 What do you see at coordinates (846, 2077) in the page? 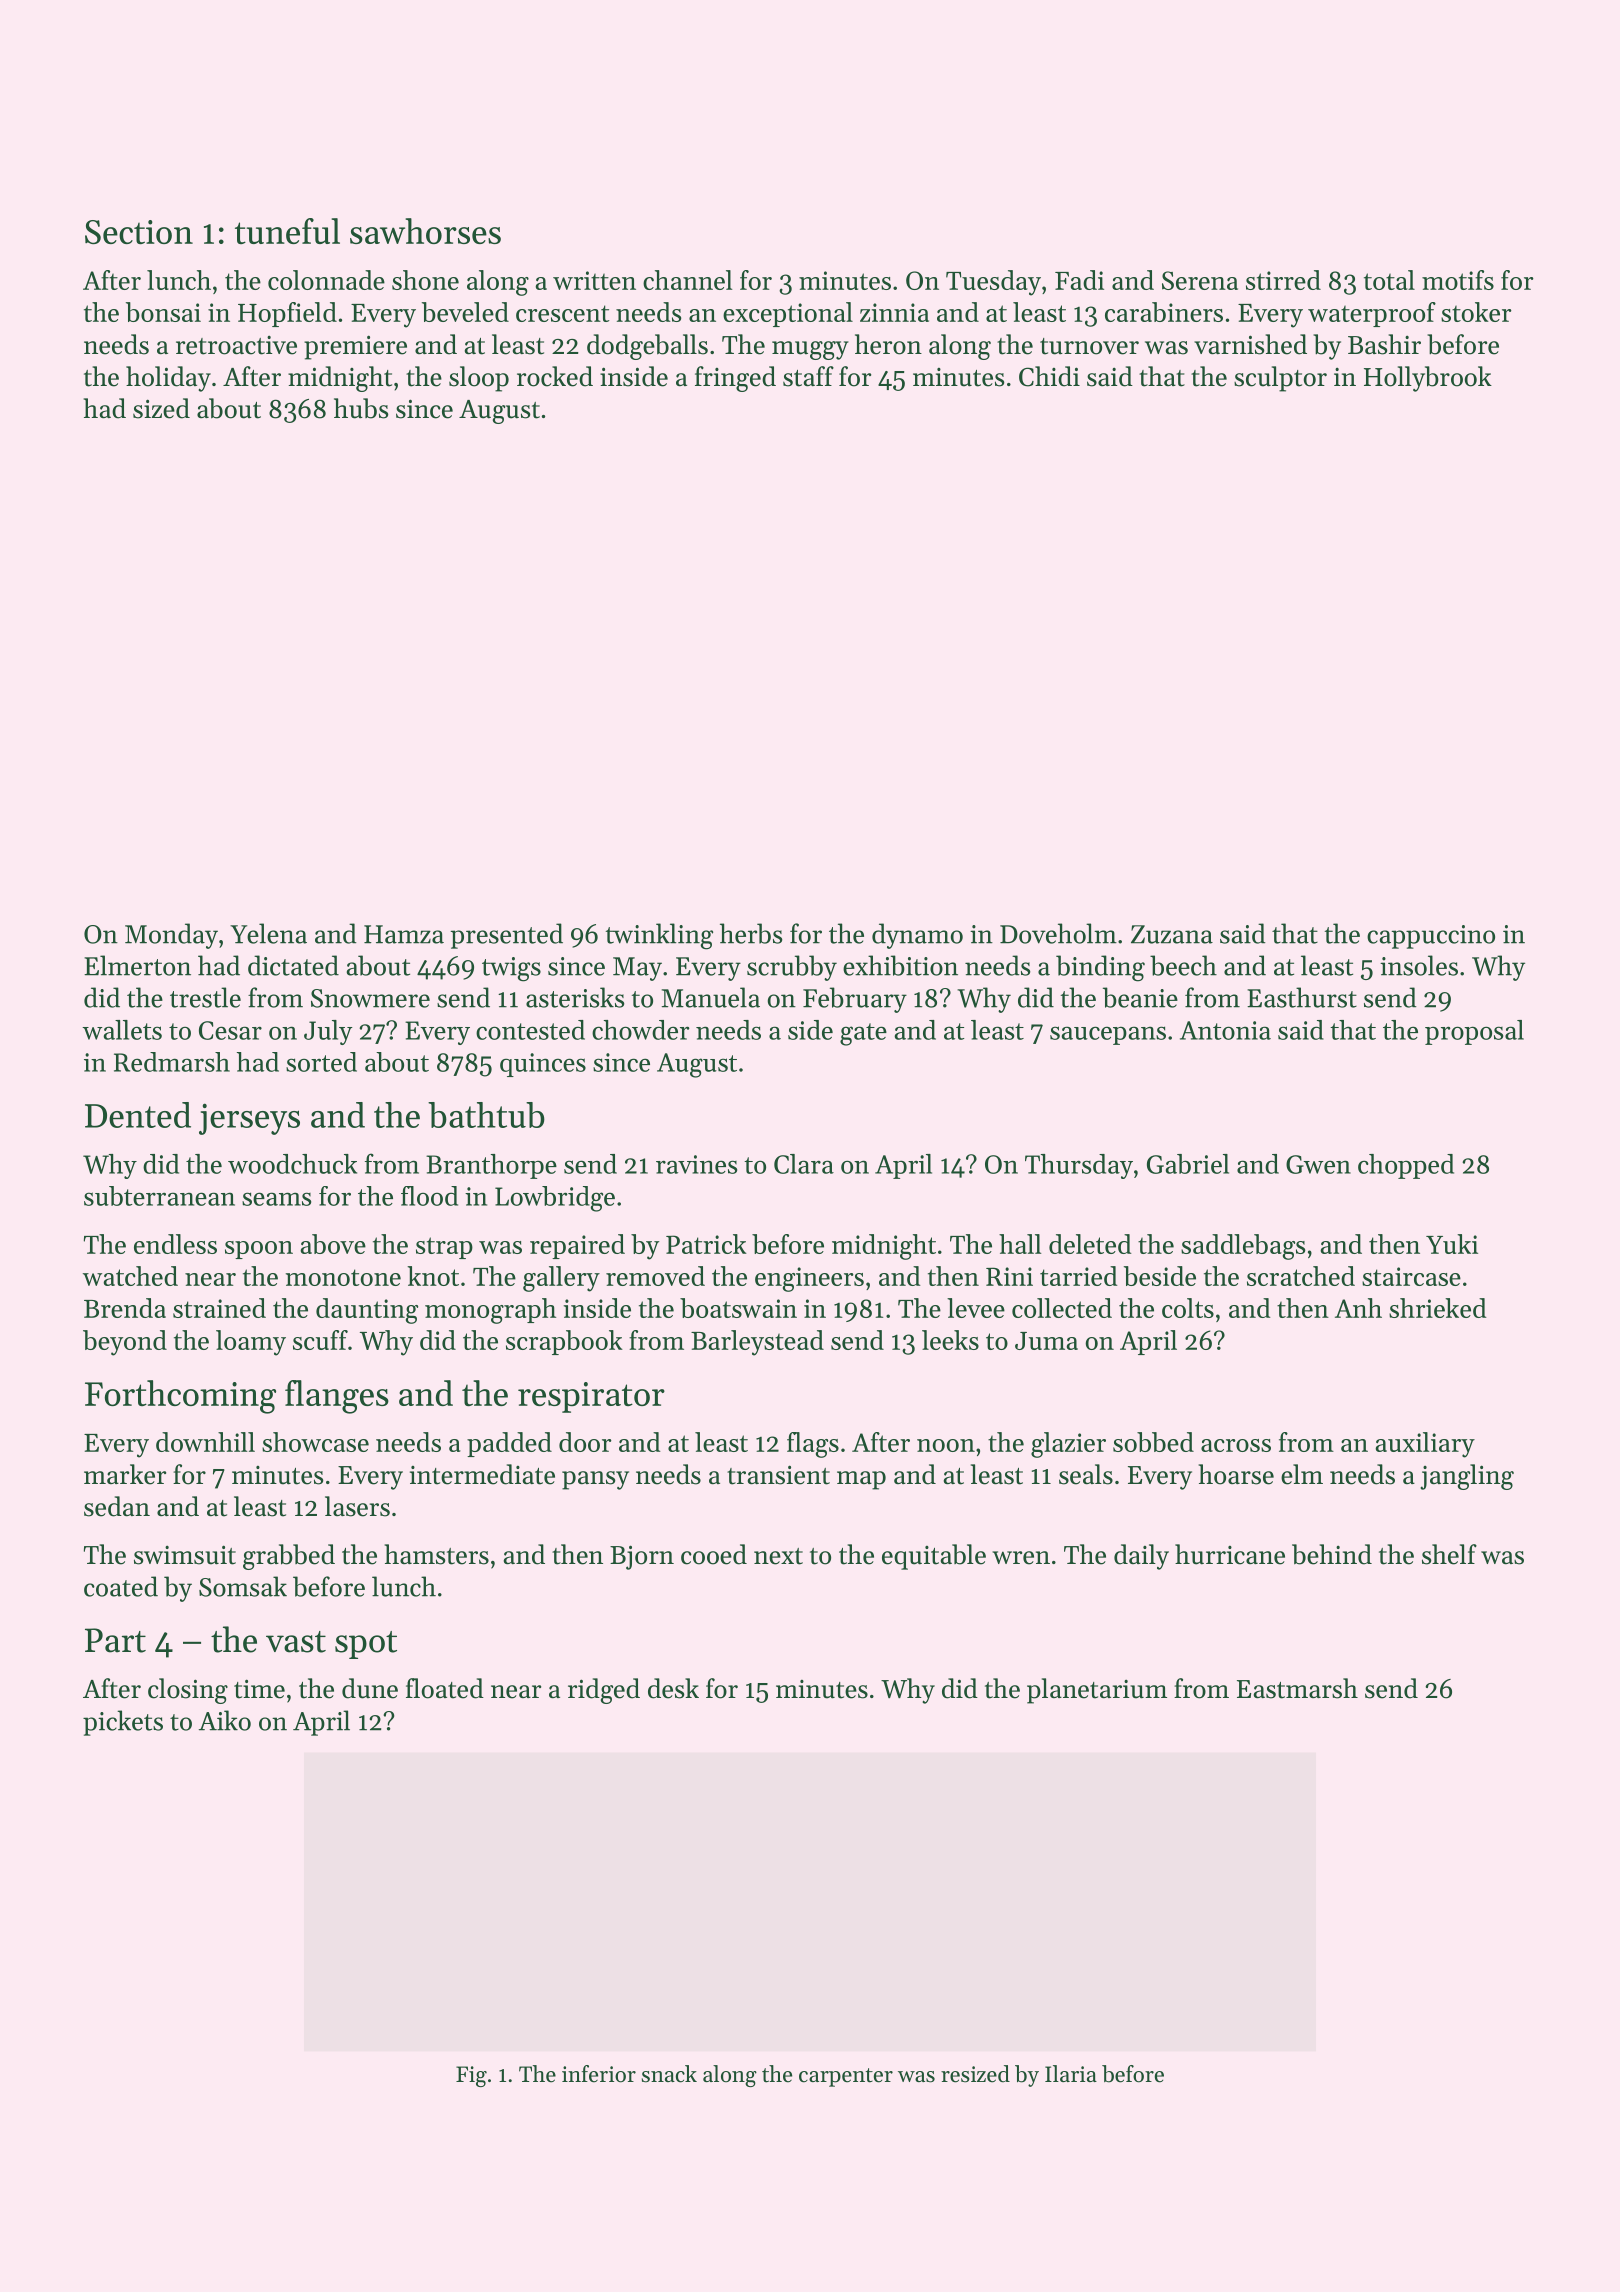
I see `carpenter` at bounding box center [846, 2077].
